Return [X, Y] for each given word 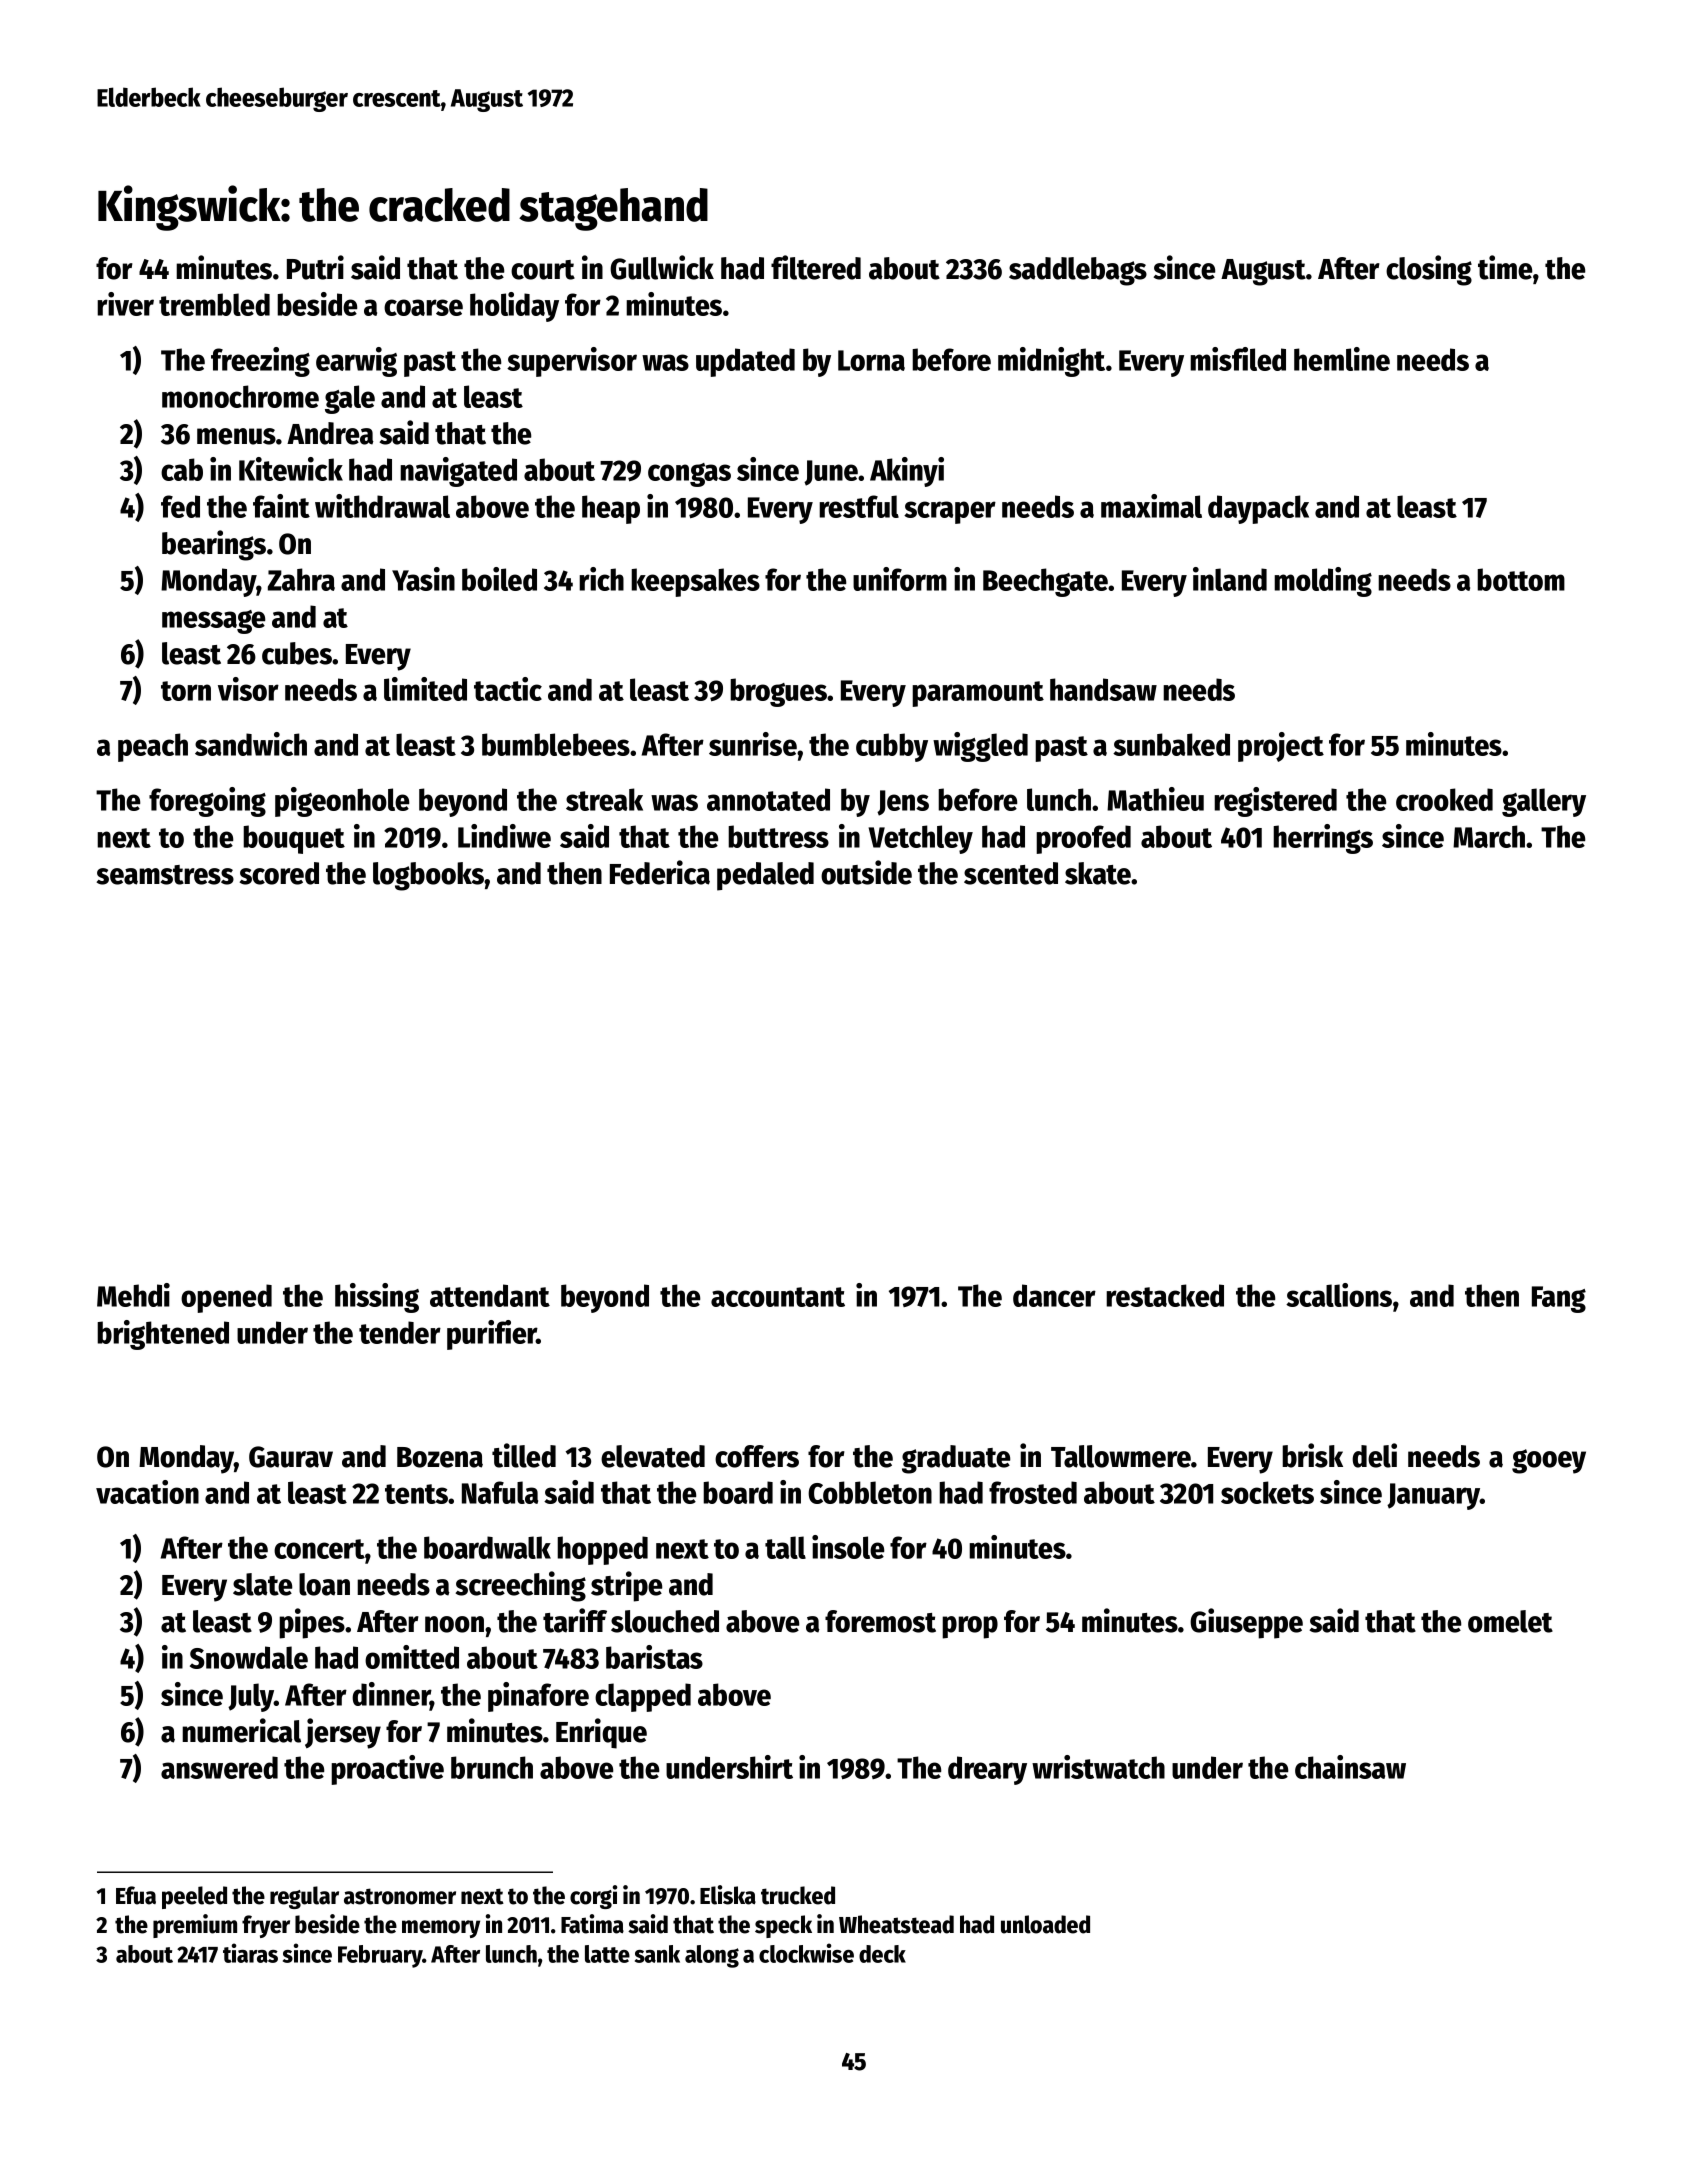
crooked [1444, 799]
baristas [654, 1657]
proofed [1083, 839]
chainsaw [1350, 1767]
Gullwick [662, 267]
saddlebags [1078, 271]
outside [866, 872]
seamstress [165, 875]
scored [279, 873]
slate [262, 1584]
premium [195, 1926]
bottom [1521, 579]
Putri [315, 267]
